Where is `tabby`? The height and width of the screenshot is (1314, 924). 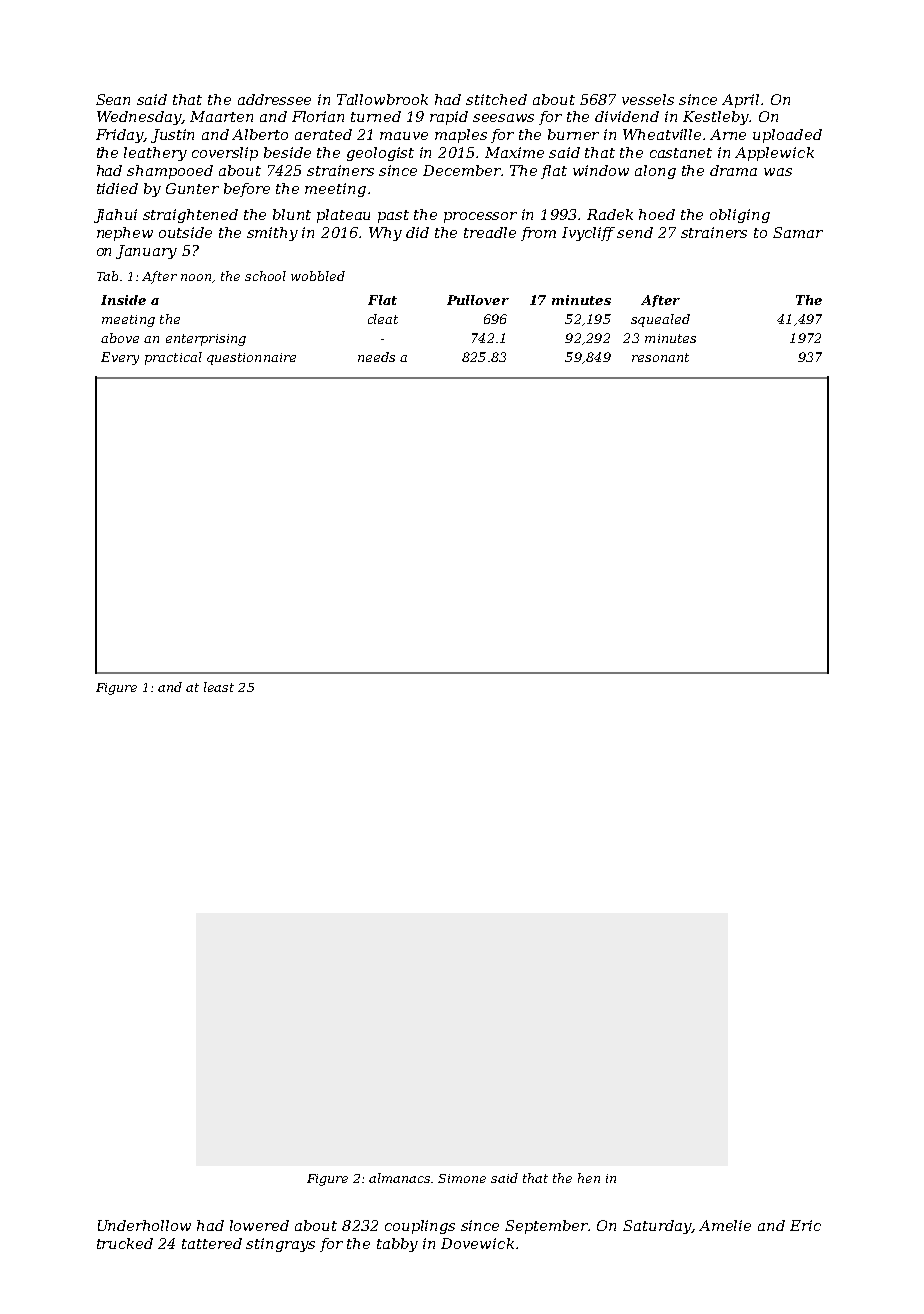
tabby is located at coordinates (397, 1245).
